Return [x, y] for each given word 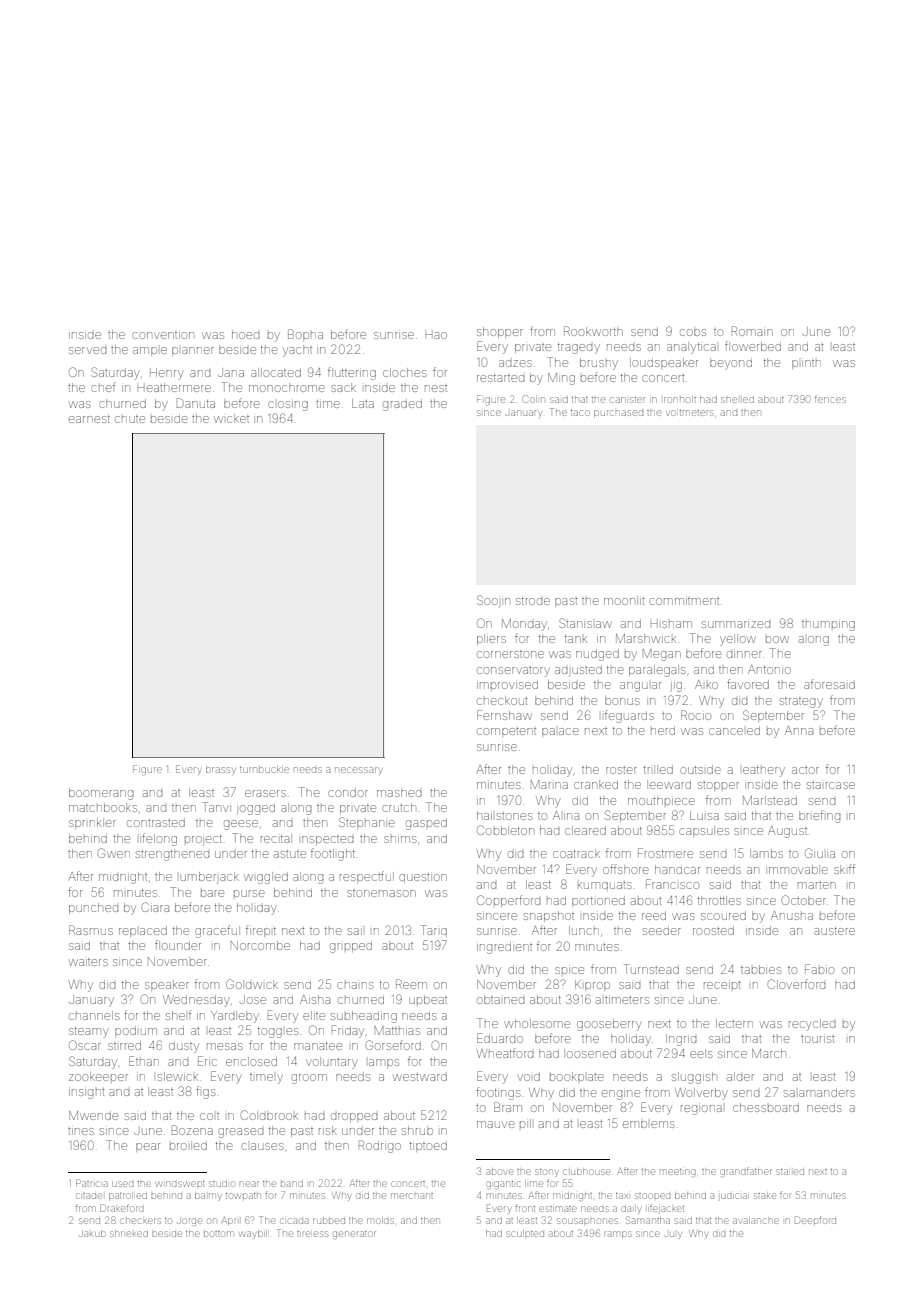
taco [580, 413]
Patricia [92, 1183]
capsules [704, 831]
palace [560, 732]
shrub [417, 1130]
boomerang [101, 794]
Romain [752, 331]
